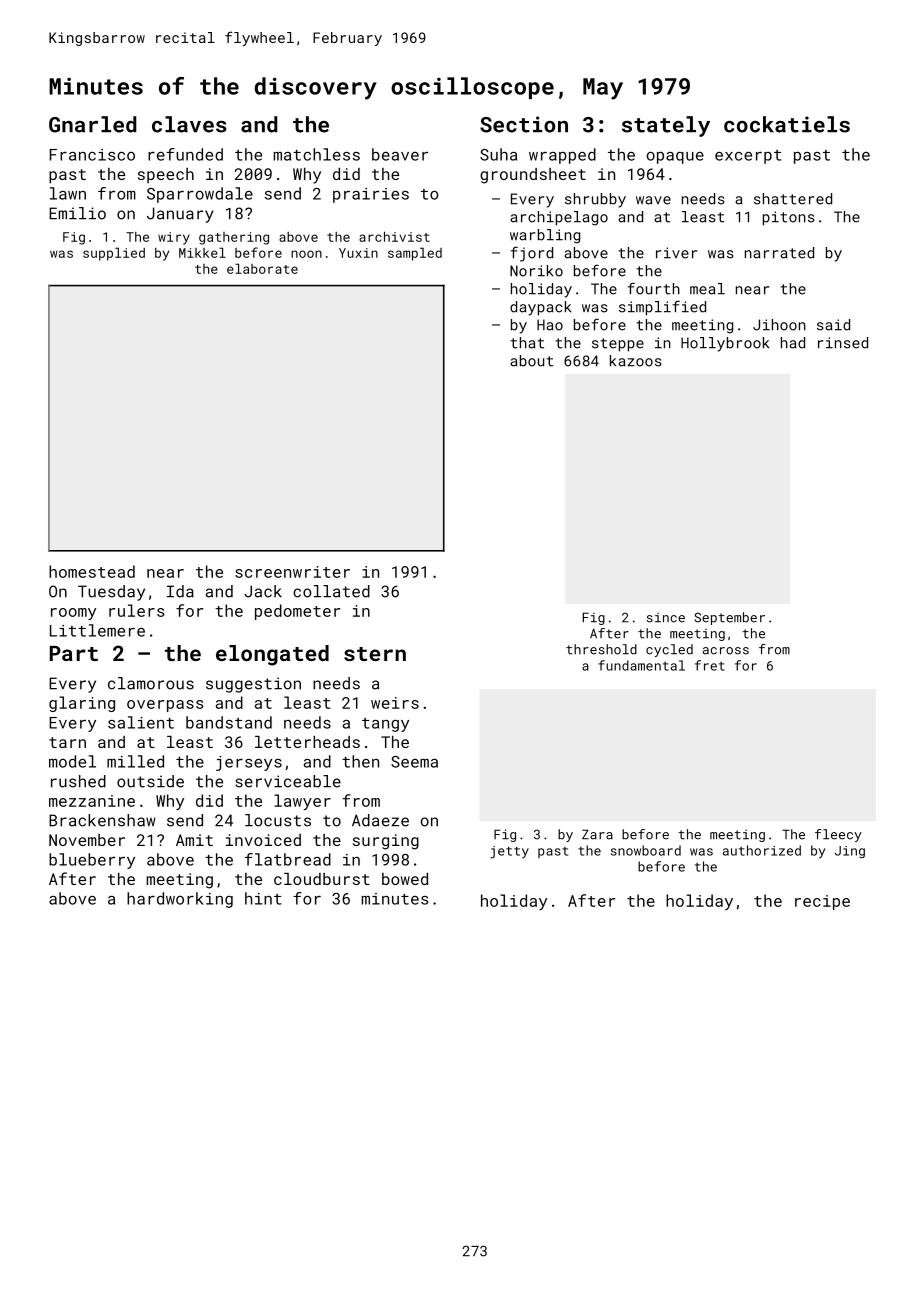 The width and height of the screenshot is (924, 1308). Describe the element at coordinates (114, 254) in the screenshot. I see `supplied` at that location.
